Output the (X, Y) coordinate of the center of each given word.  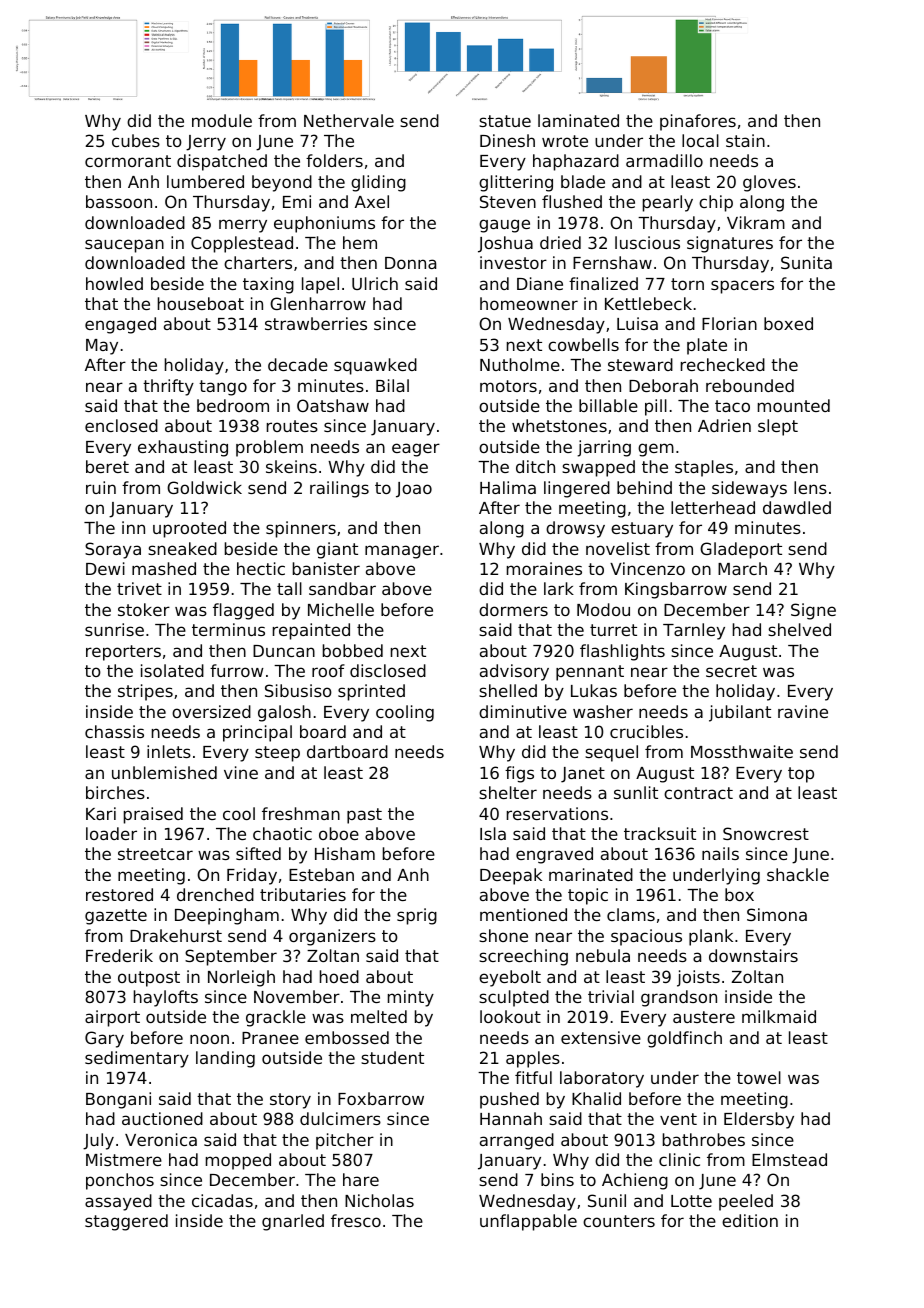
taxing (268, 285)
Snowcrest (766, 833)
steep (277, 754)
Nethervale (349, 120)
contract (698, 793)
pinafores (698, 122)
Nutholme (520, 364)
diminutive (523, 711)
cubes (136, 140)
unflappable (528, 1222)
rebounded (750, 385)
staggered (126, 1222)
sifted (258, 853)
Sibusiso (298, 690)
